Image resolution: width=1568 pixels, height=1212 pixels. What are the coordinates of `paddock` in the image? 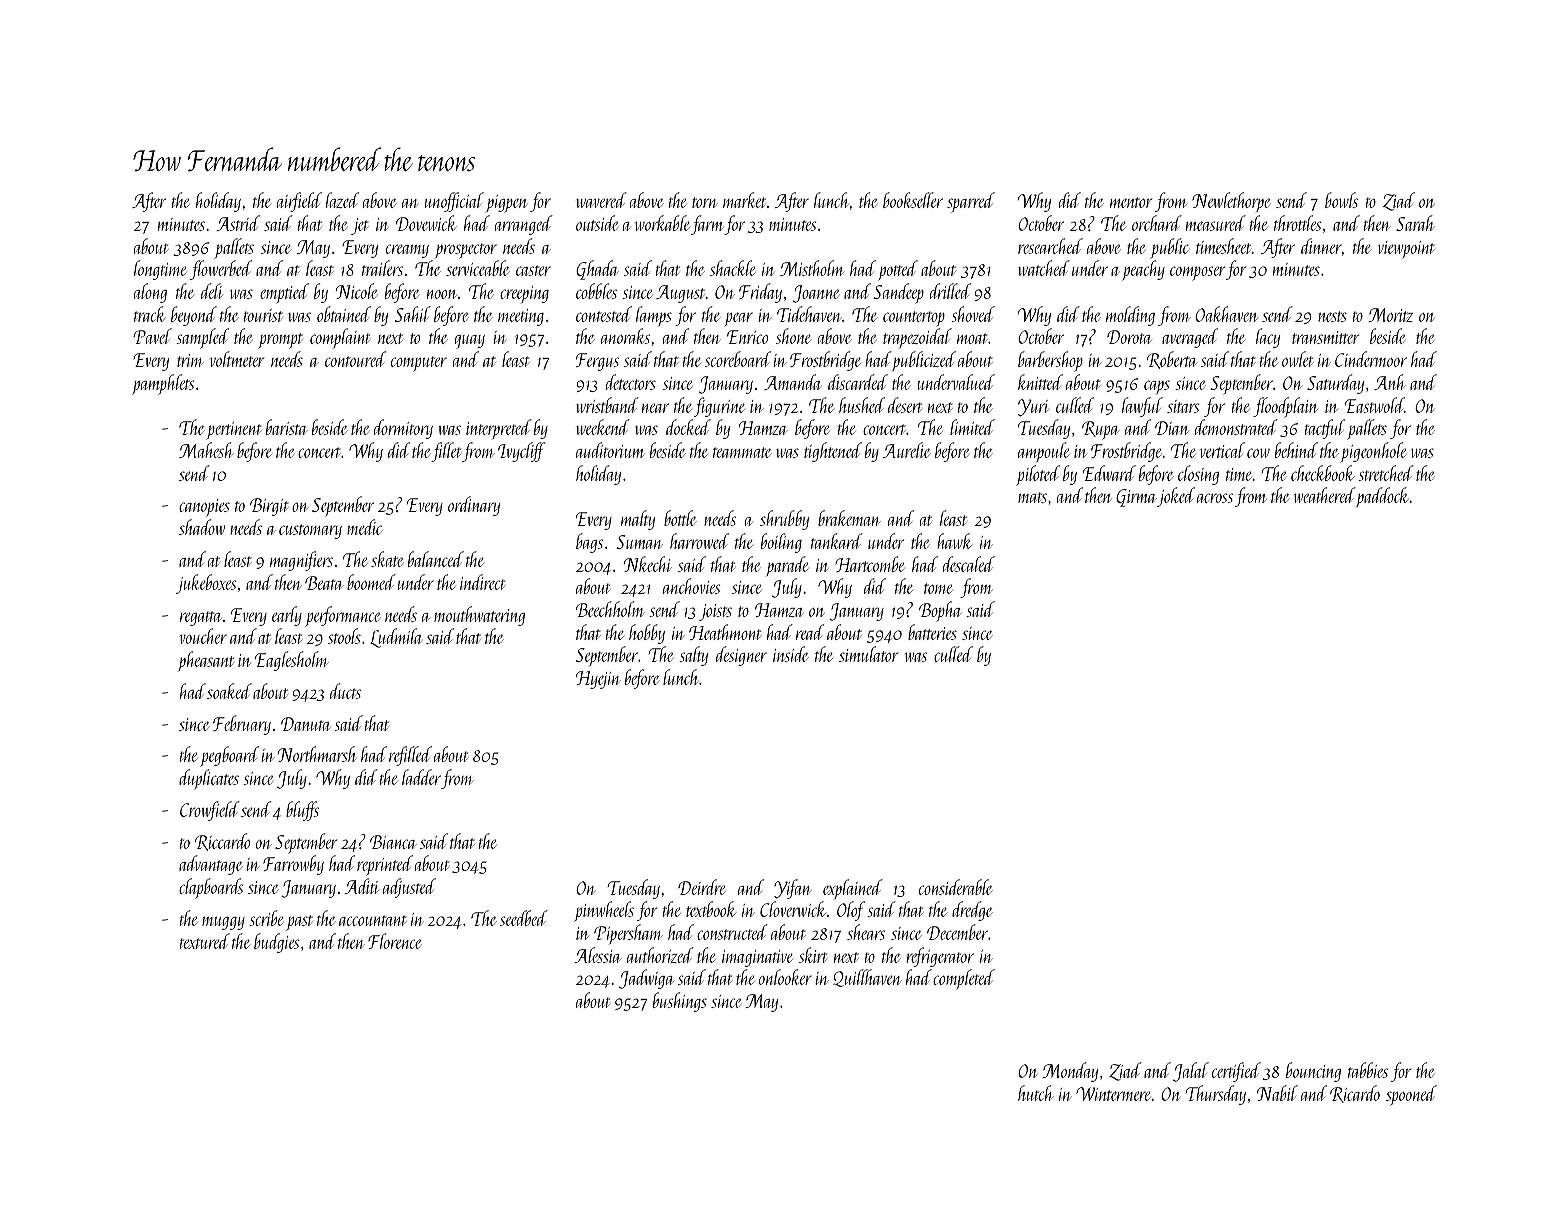 It's located at (1383, 497).
